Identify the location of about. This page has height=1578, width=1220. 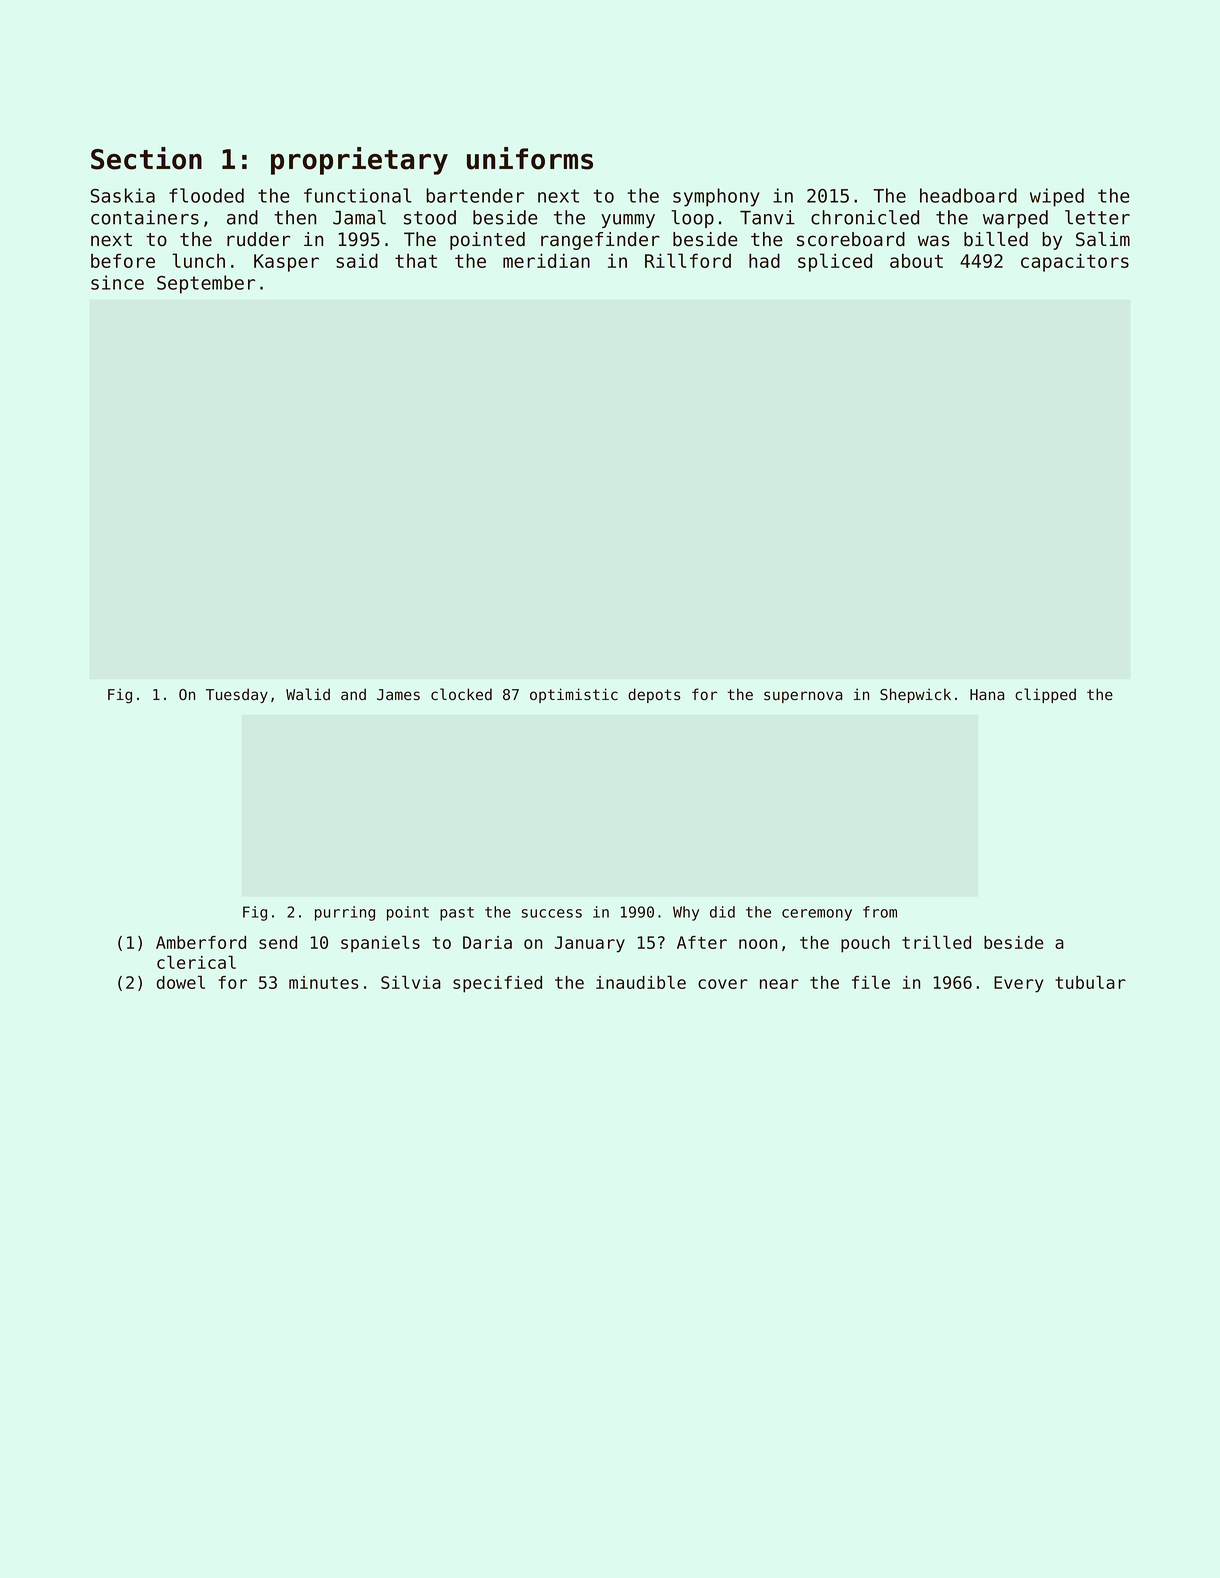
(916, 260).
